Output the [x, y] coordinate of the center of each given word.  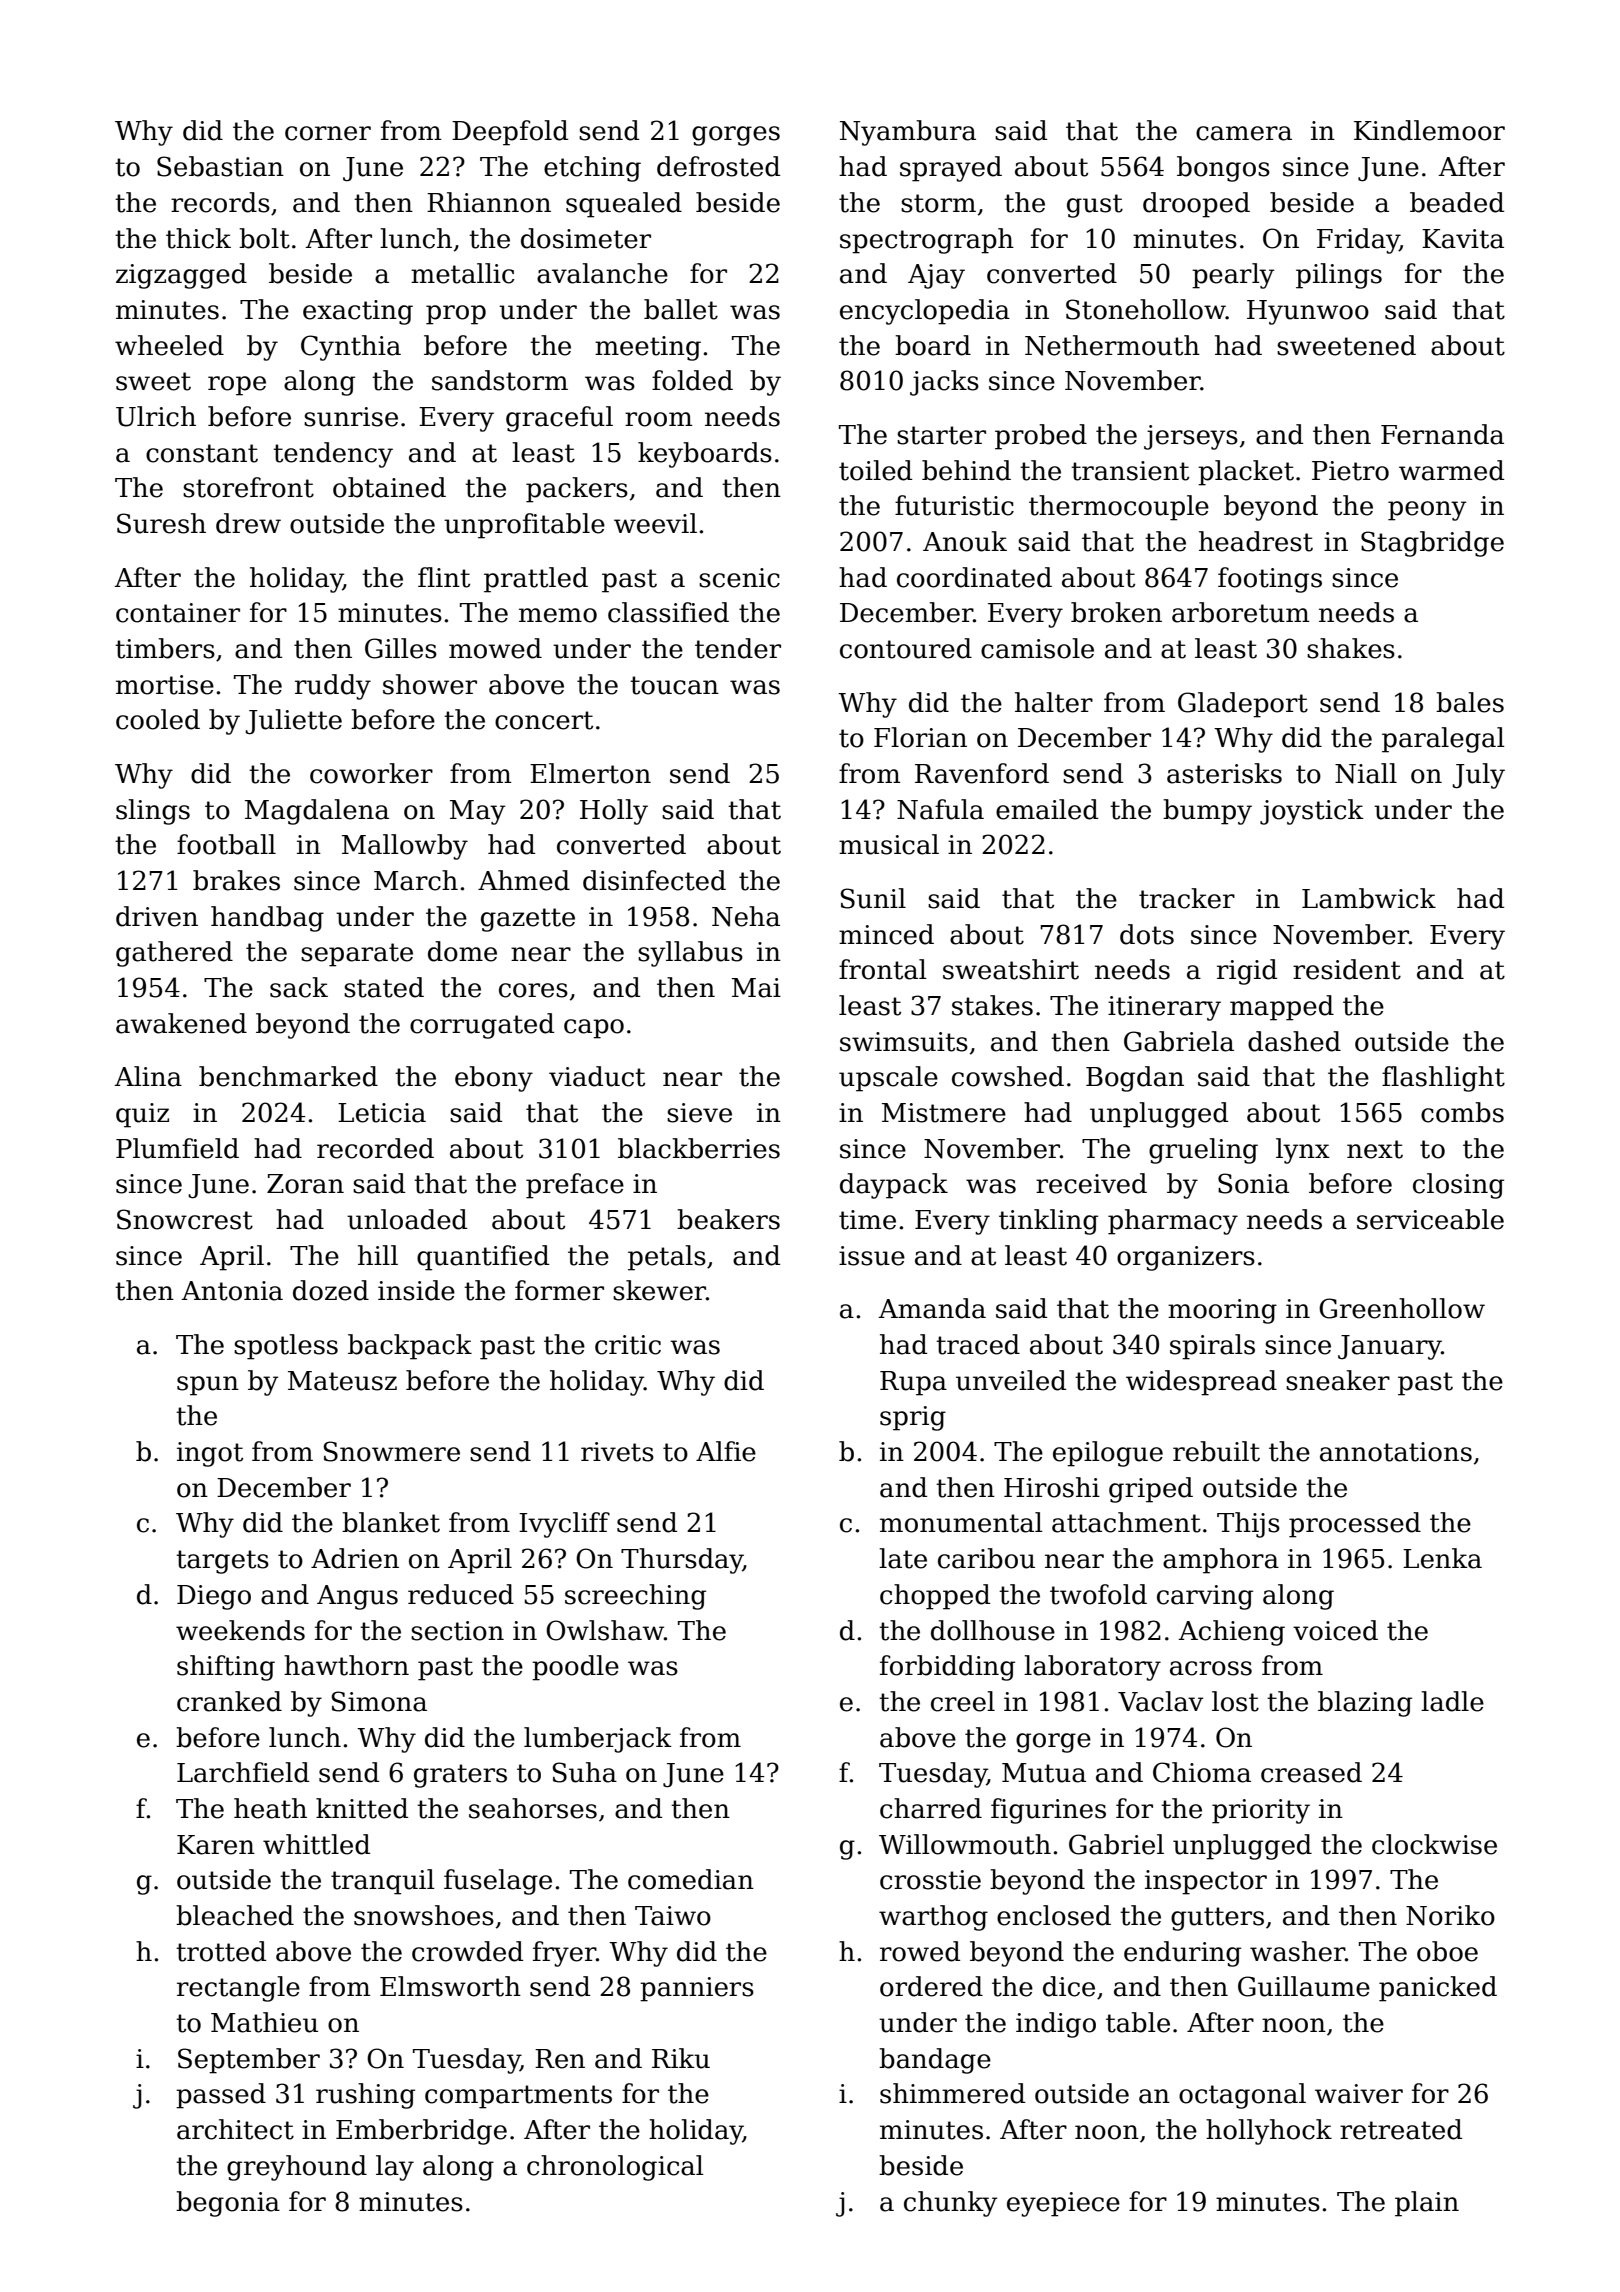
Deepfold [510, 133]
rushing [365, 2096]
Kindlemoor [1429, 130]
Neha [746, 916]
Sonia [1253, 1183]
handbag [267, 919]
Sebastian [220, 166]
